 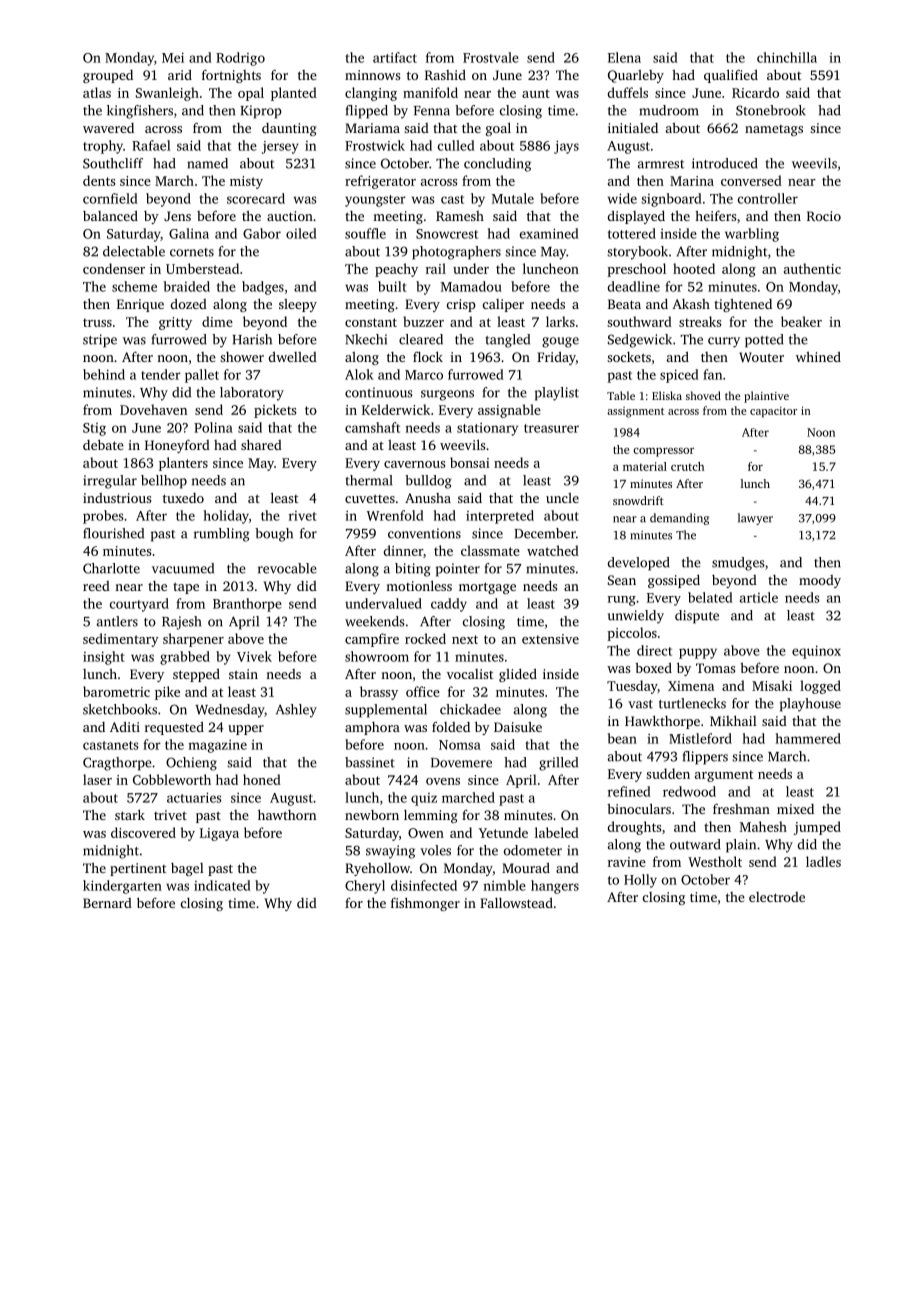 What do you see at coordinates (423, 321) in the screenshot?
I see `buzzer` at bounding box center [423, 321].
